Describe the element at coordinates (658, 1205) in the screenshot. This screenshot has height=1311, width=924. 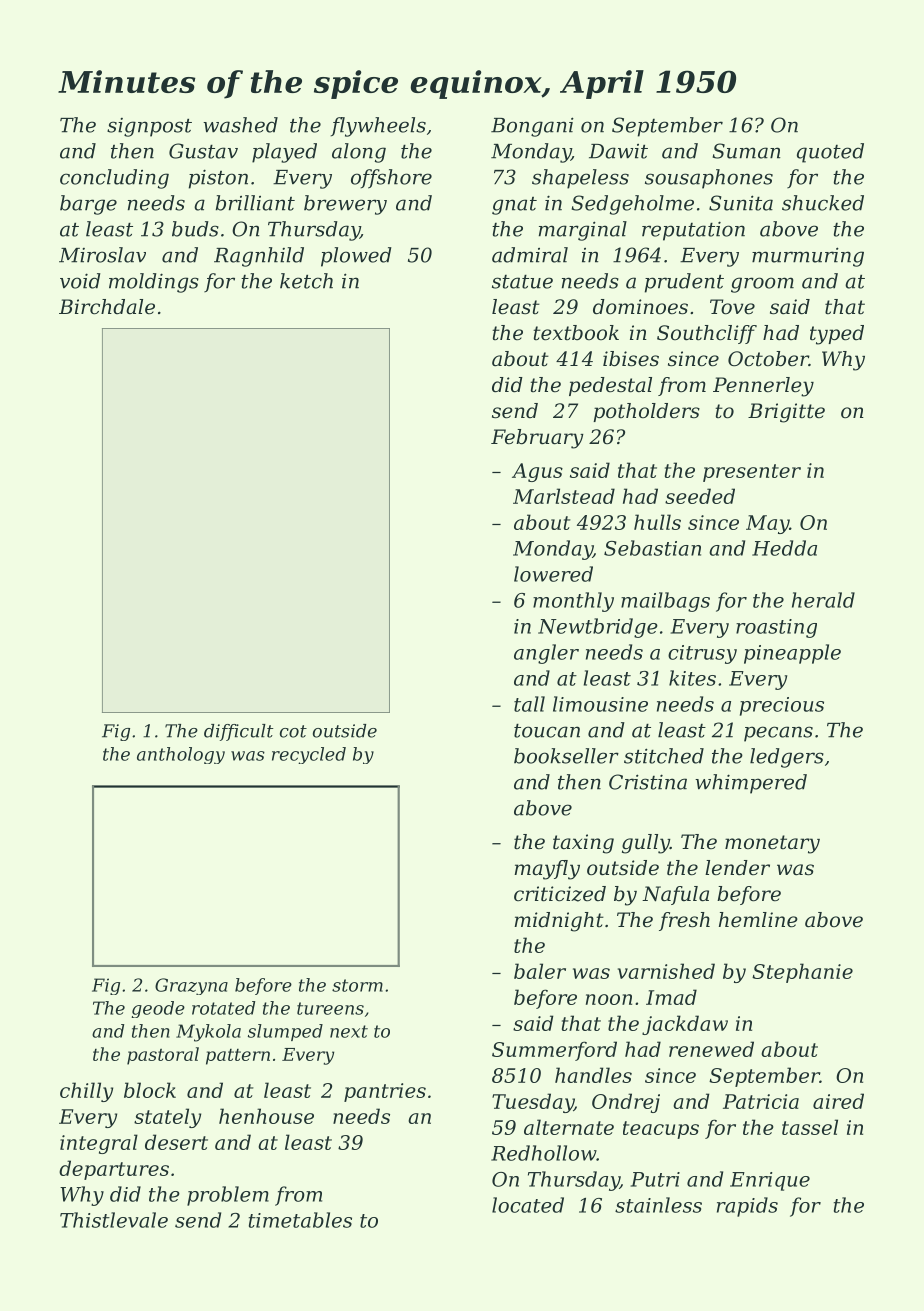
I see `stainless` at that location.
